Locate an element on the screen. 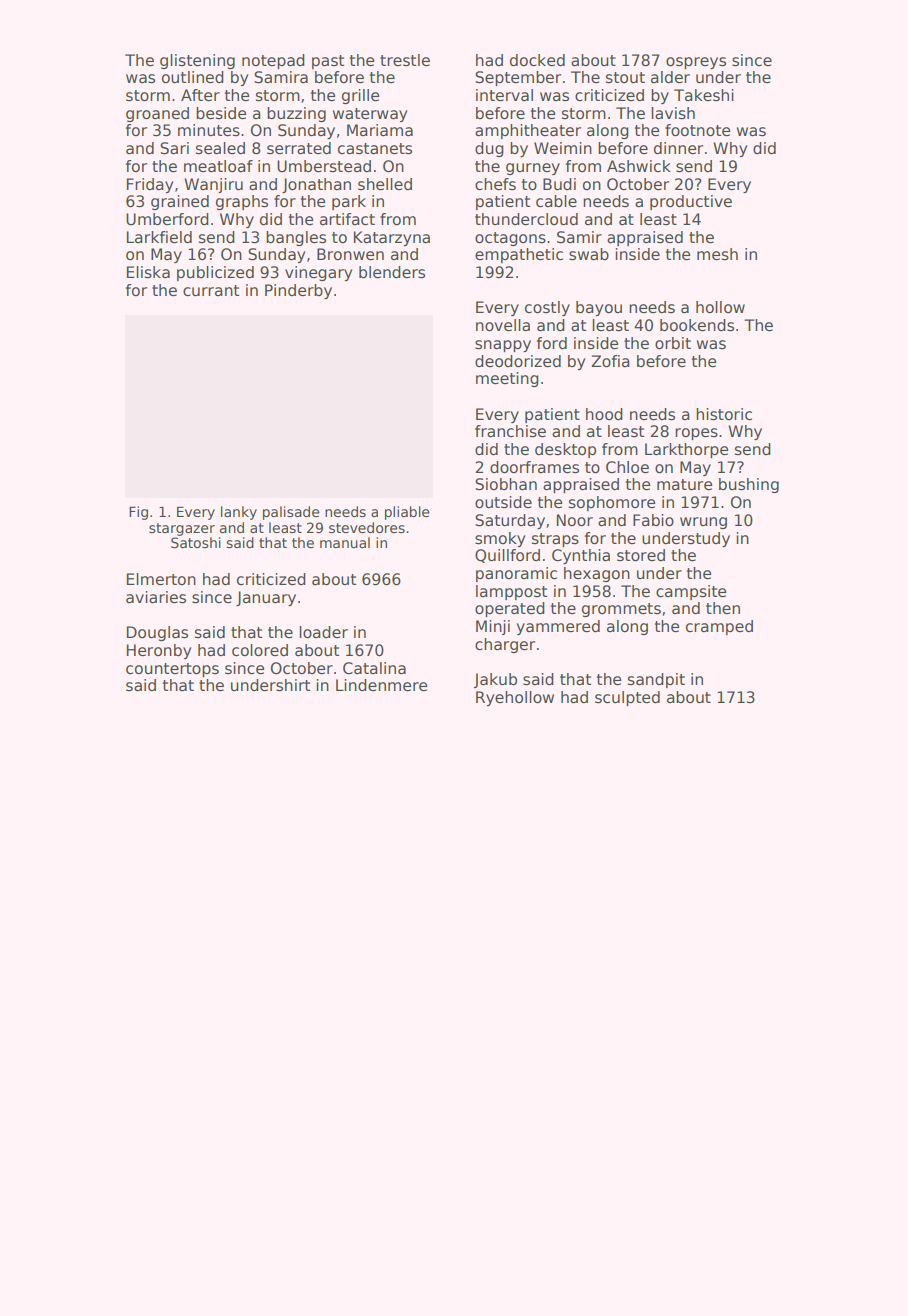 The width and height of the screenshot is (908, 1316). lavish is located at coordinates (673, 113).
